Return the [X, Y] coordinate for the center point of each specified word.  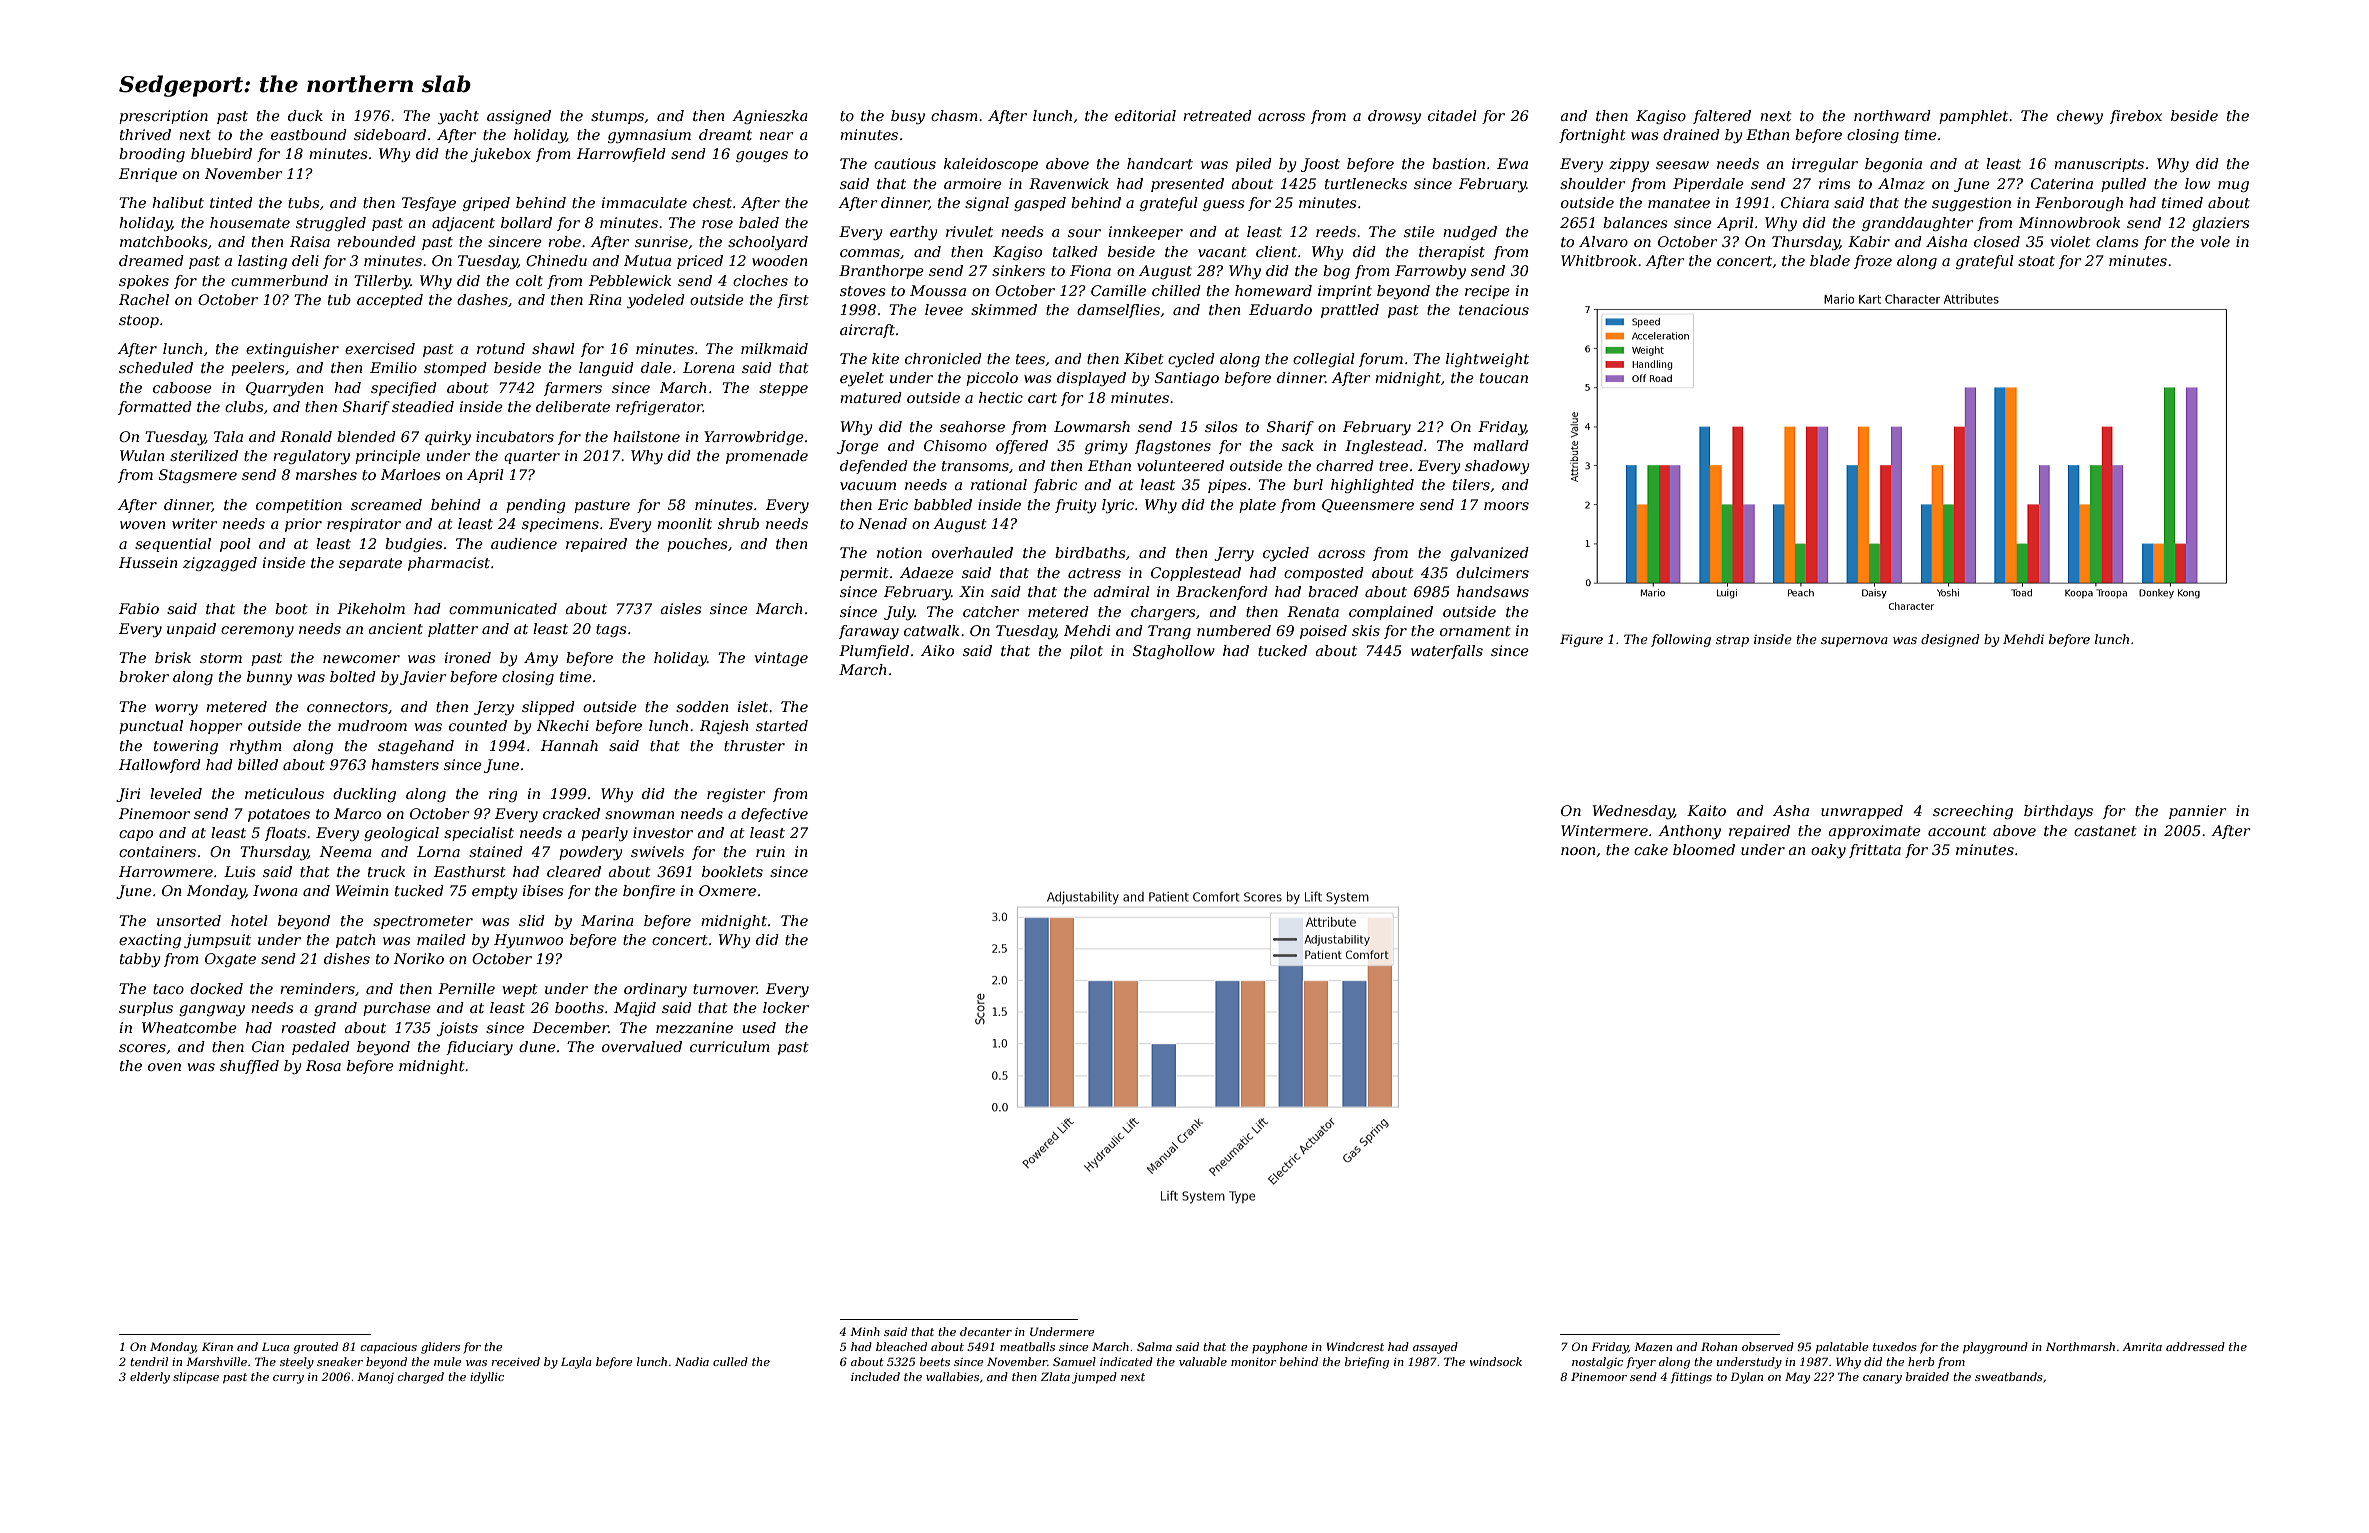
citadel [1452, 115]
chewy [2080, 117]
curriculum [730, 1046]
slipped [548, 708]
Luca [275, 1346]
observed [1768, 1346]
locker [786, 1007]
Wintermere [1604, 830]
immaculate [644, 202]
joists [457, 1029]
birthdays [2058, 812]
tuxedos [1895, 1346]
